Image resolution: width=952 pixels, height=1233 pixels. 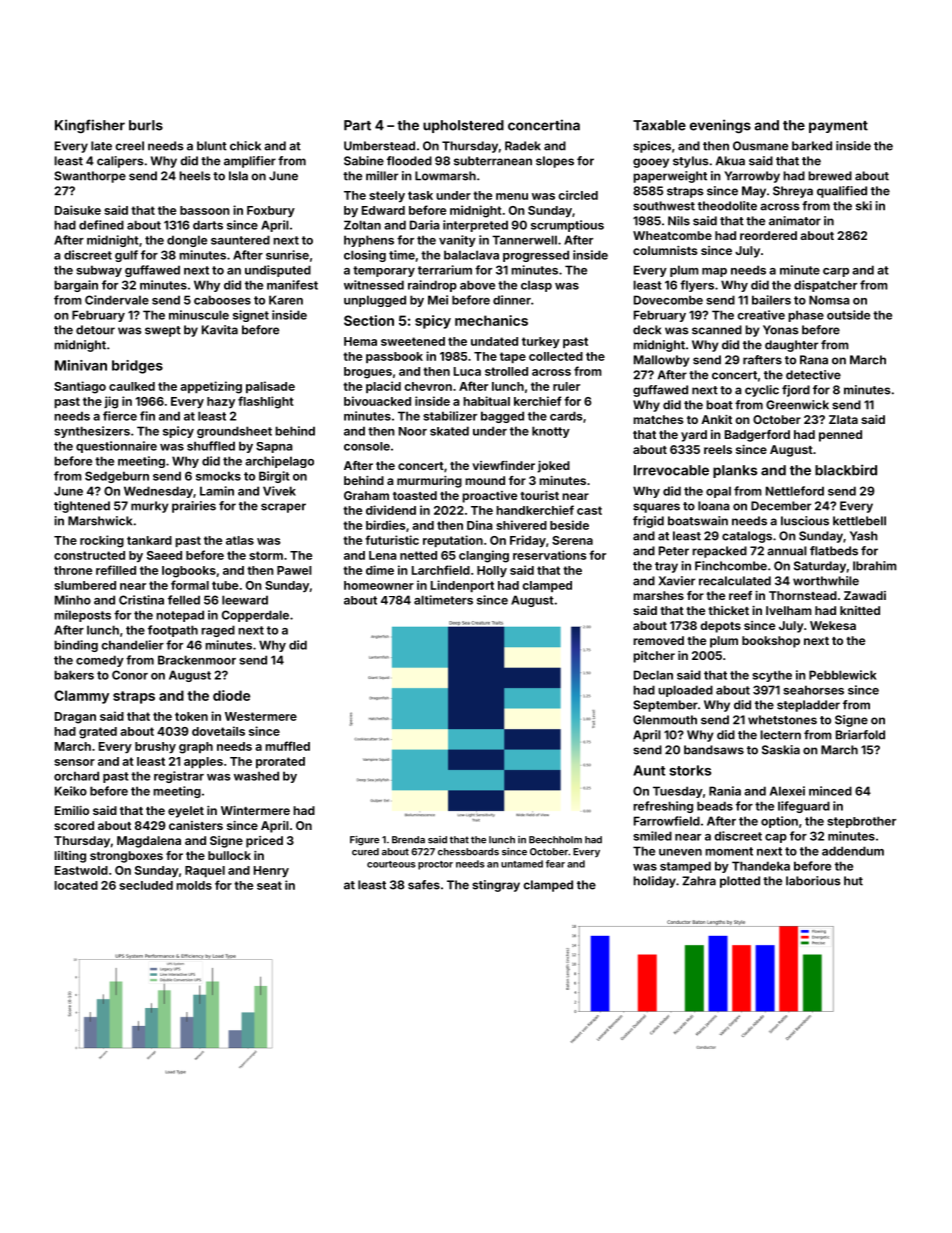 What do you see at coordinates (521, 525) in the document?
I see `shivered` at bounding box center [521, 525].
